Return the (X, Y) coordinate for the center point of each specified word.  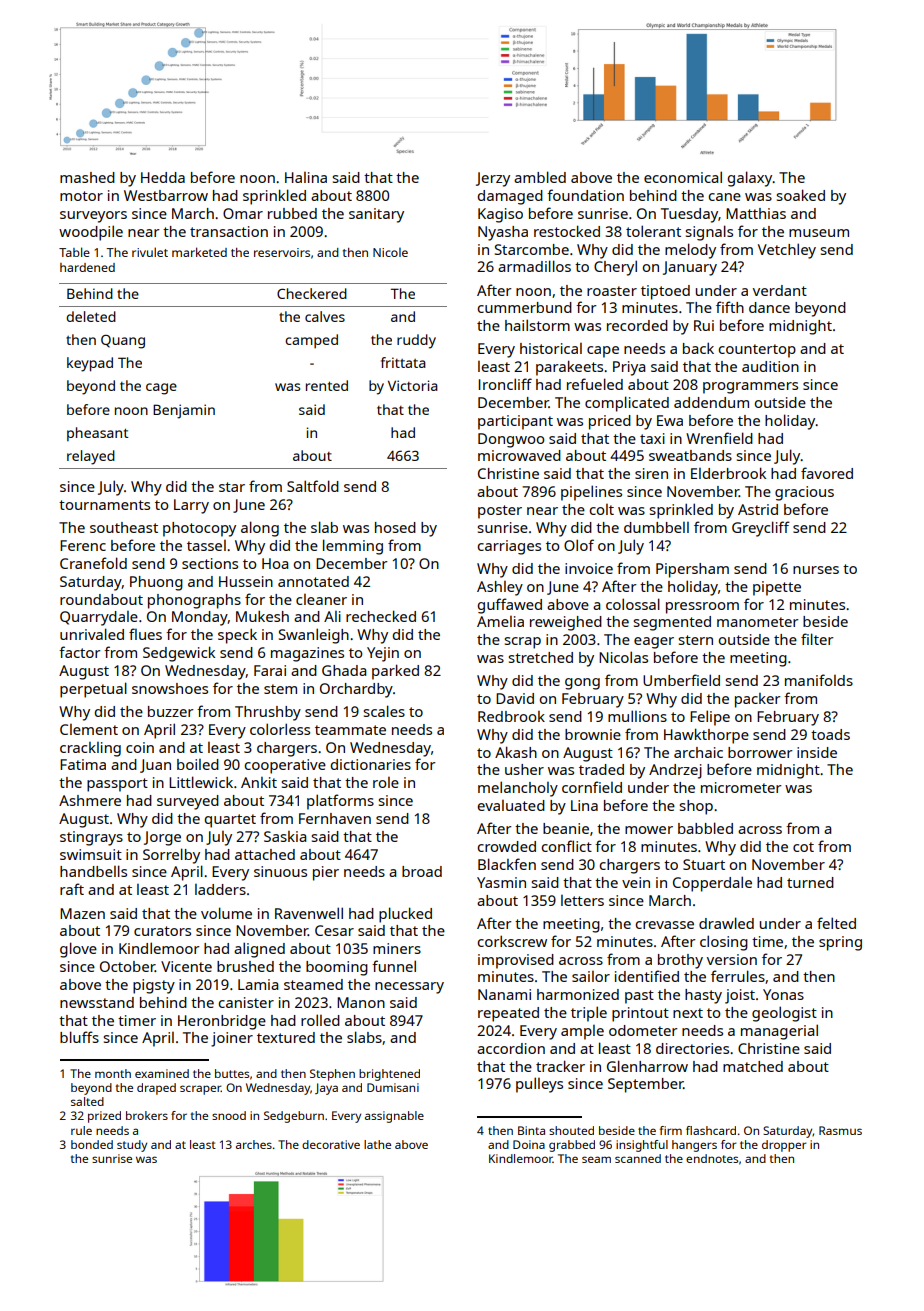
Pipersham (692, 570)
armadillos (534, 266)
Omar (243, 213)
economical (683, 177)
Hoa (275, 563)
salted (87, 1101)
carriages (509, 547)
